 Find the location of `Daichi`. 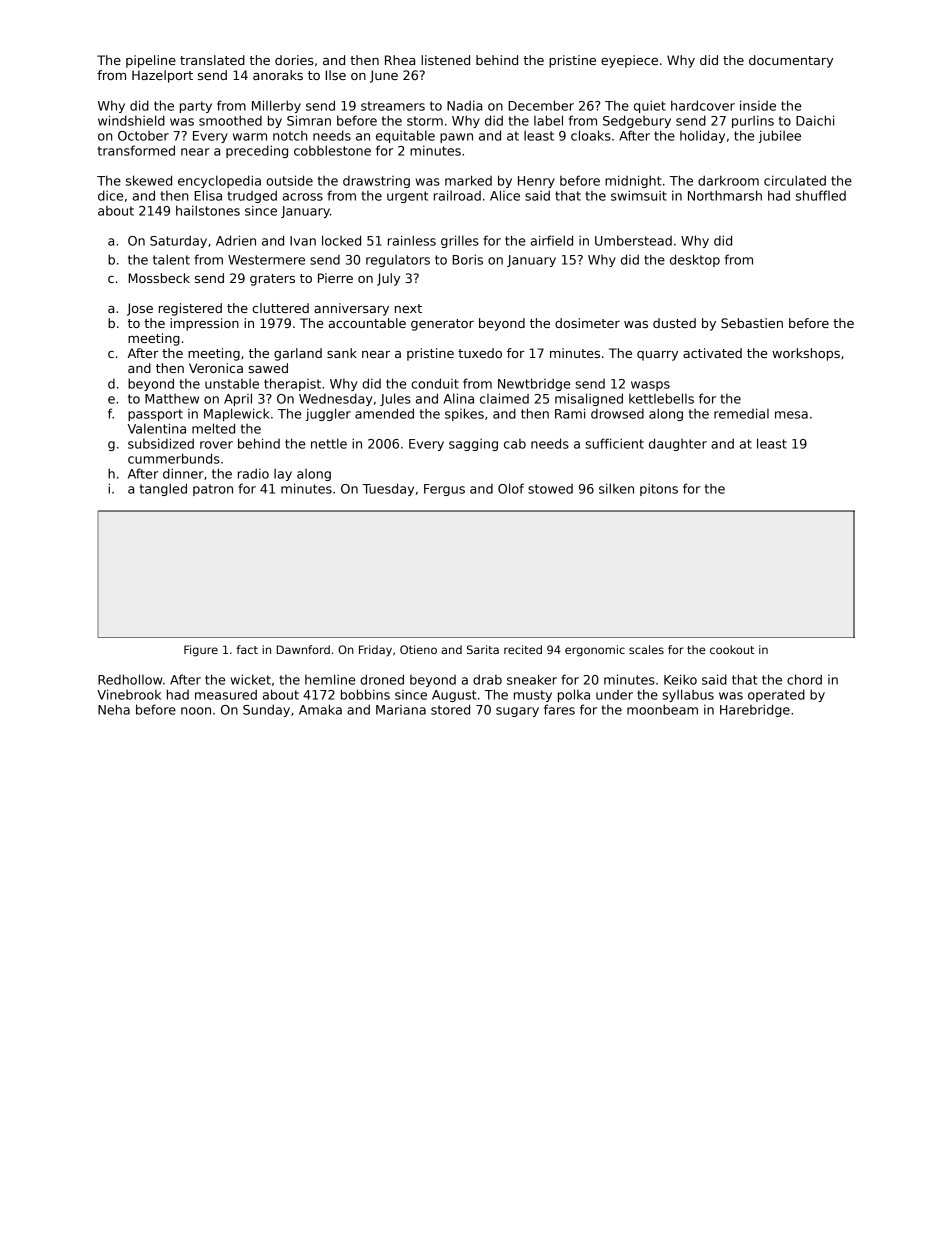

Daichi is located at coordinates (815, 120).
